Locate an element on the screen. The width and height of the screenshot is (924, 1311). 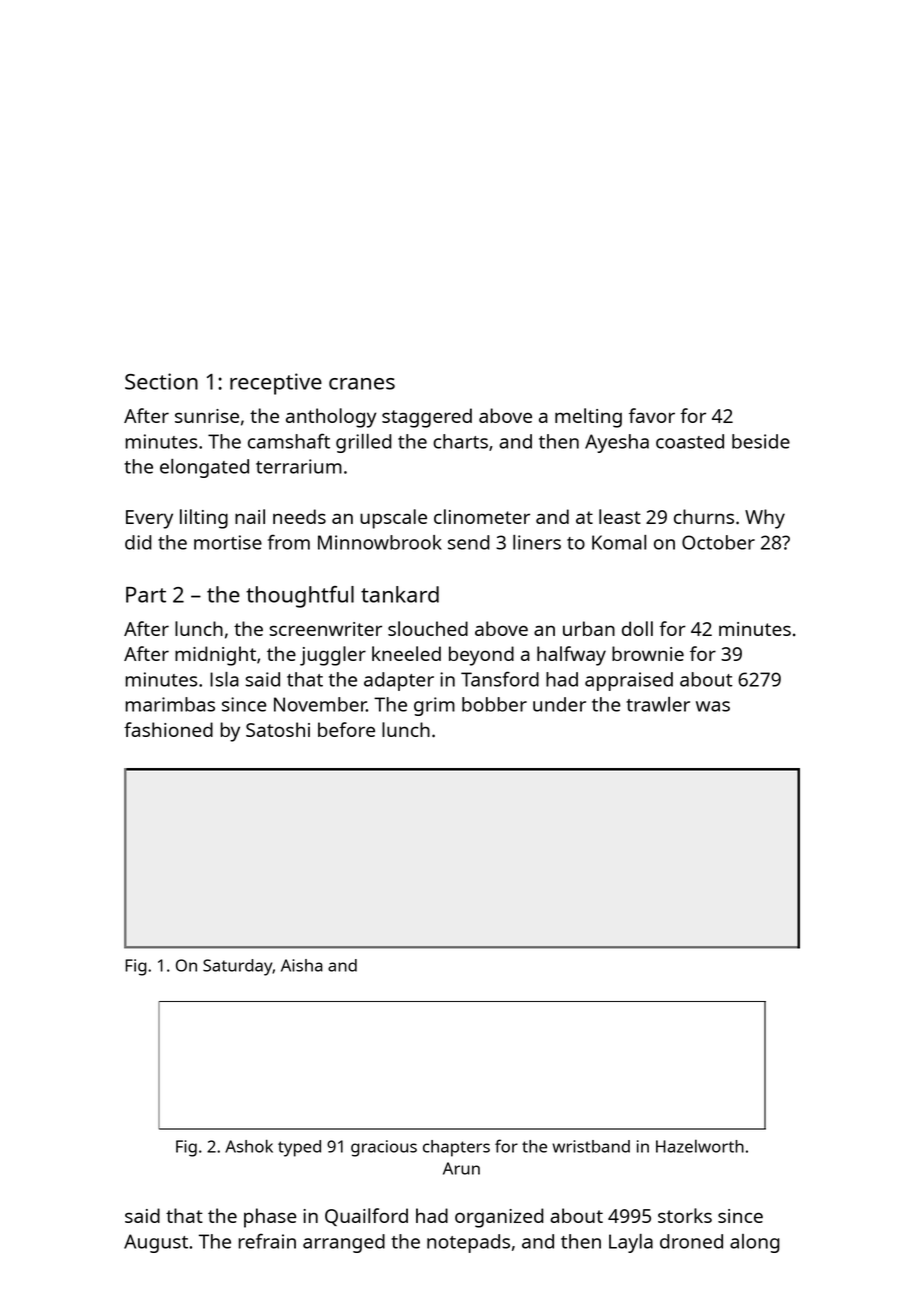
slouched is located at coordinates (428, 628).
